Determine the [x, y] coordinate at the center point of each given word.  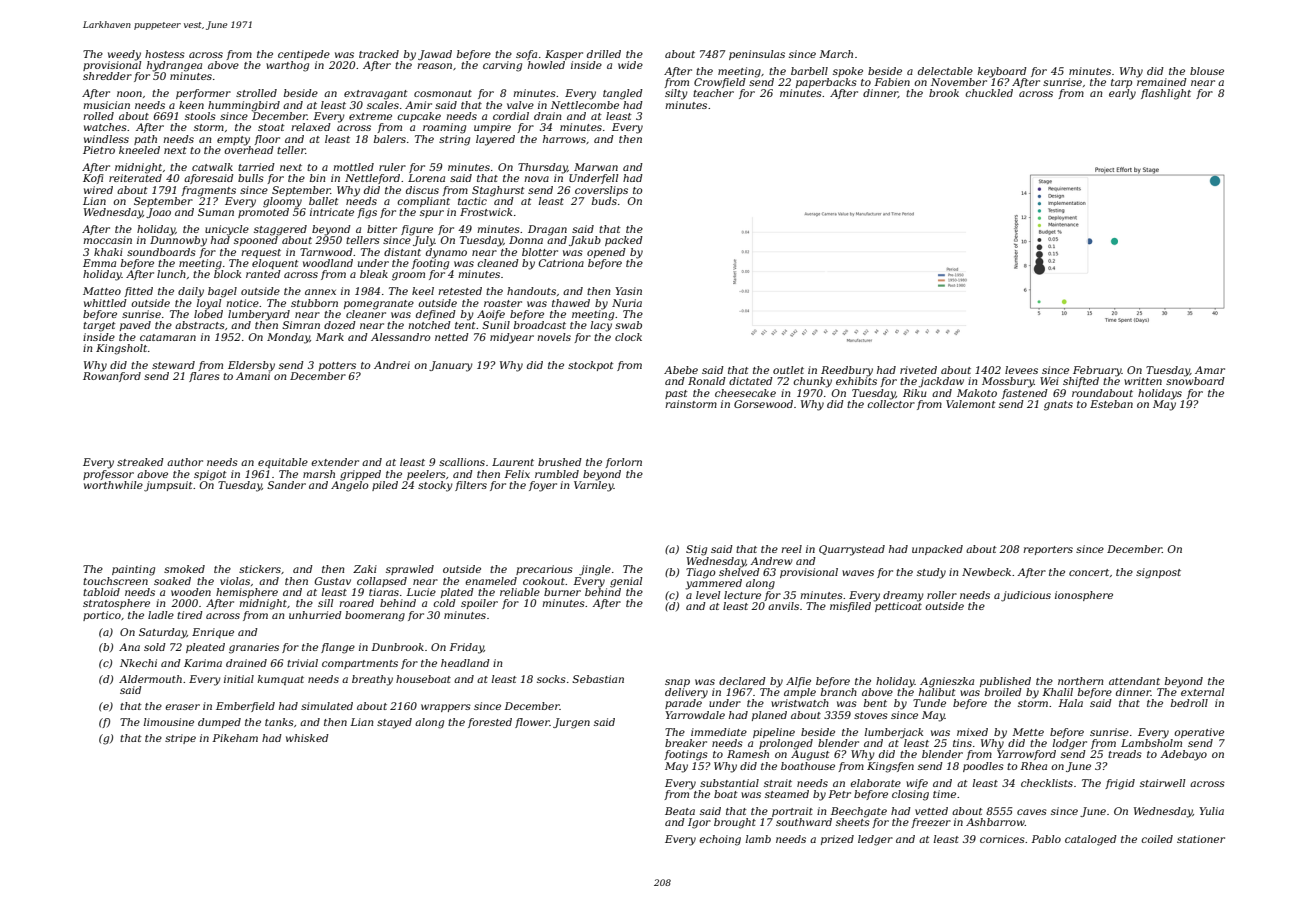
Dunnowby [178, 241]
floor [267, 140]
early [1122, 94]
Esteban [1111, 404]
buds [604, 201]
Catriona [561, 263]
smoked [184, 569]
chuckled [989, 93]
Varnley [594, 486]
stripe [180, 739]
